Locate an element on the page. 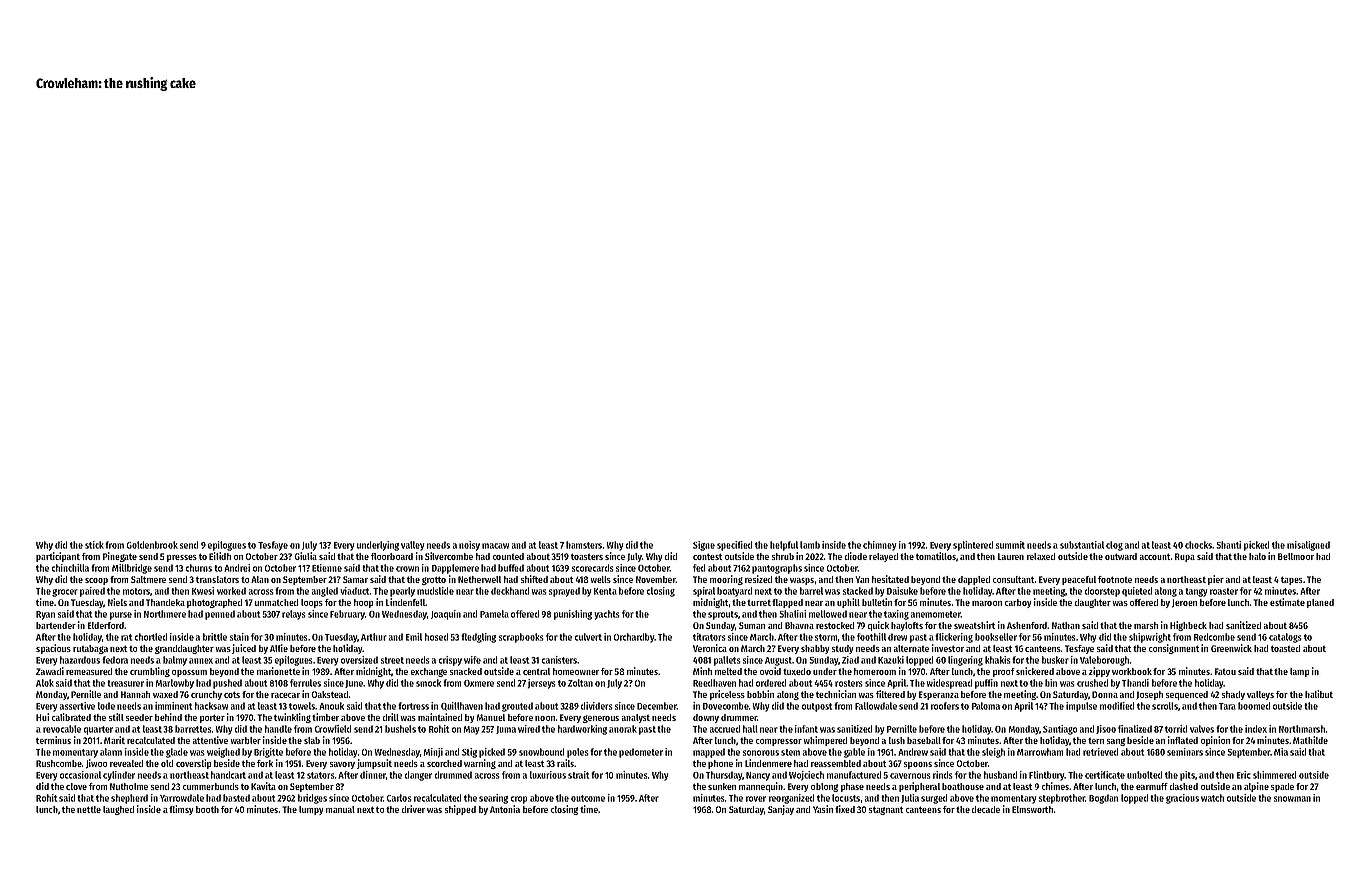  sprayed is located at coordinates (564, 592).
